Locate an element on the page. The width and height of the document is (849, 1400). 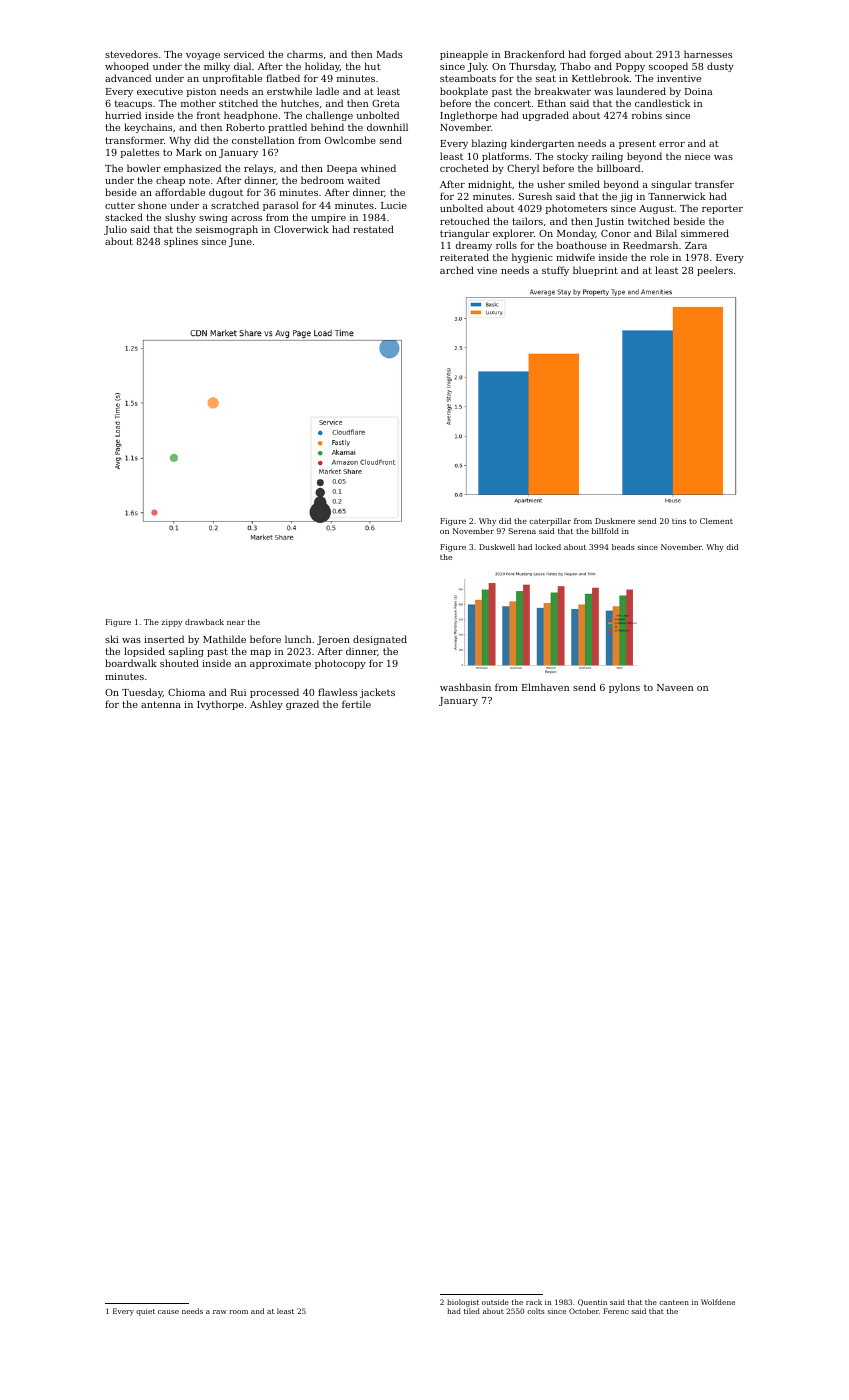
outside is located at coordinates (495, 1302).
